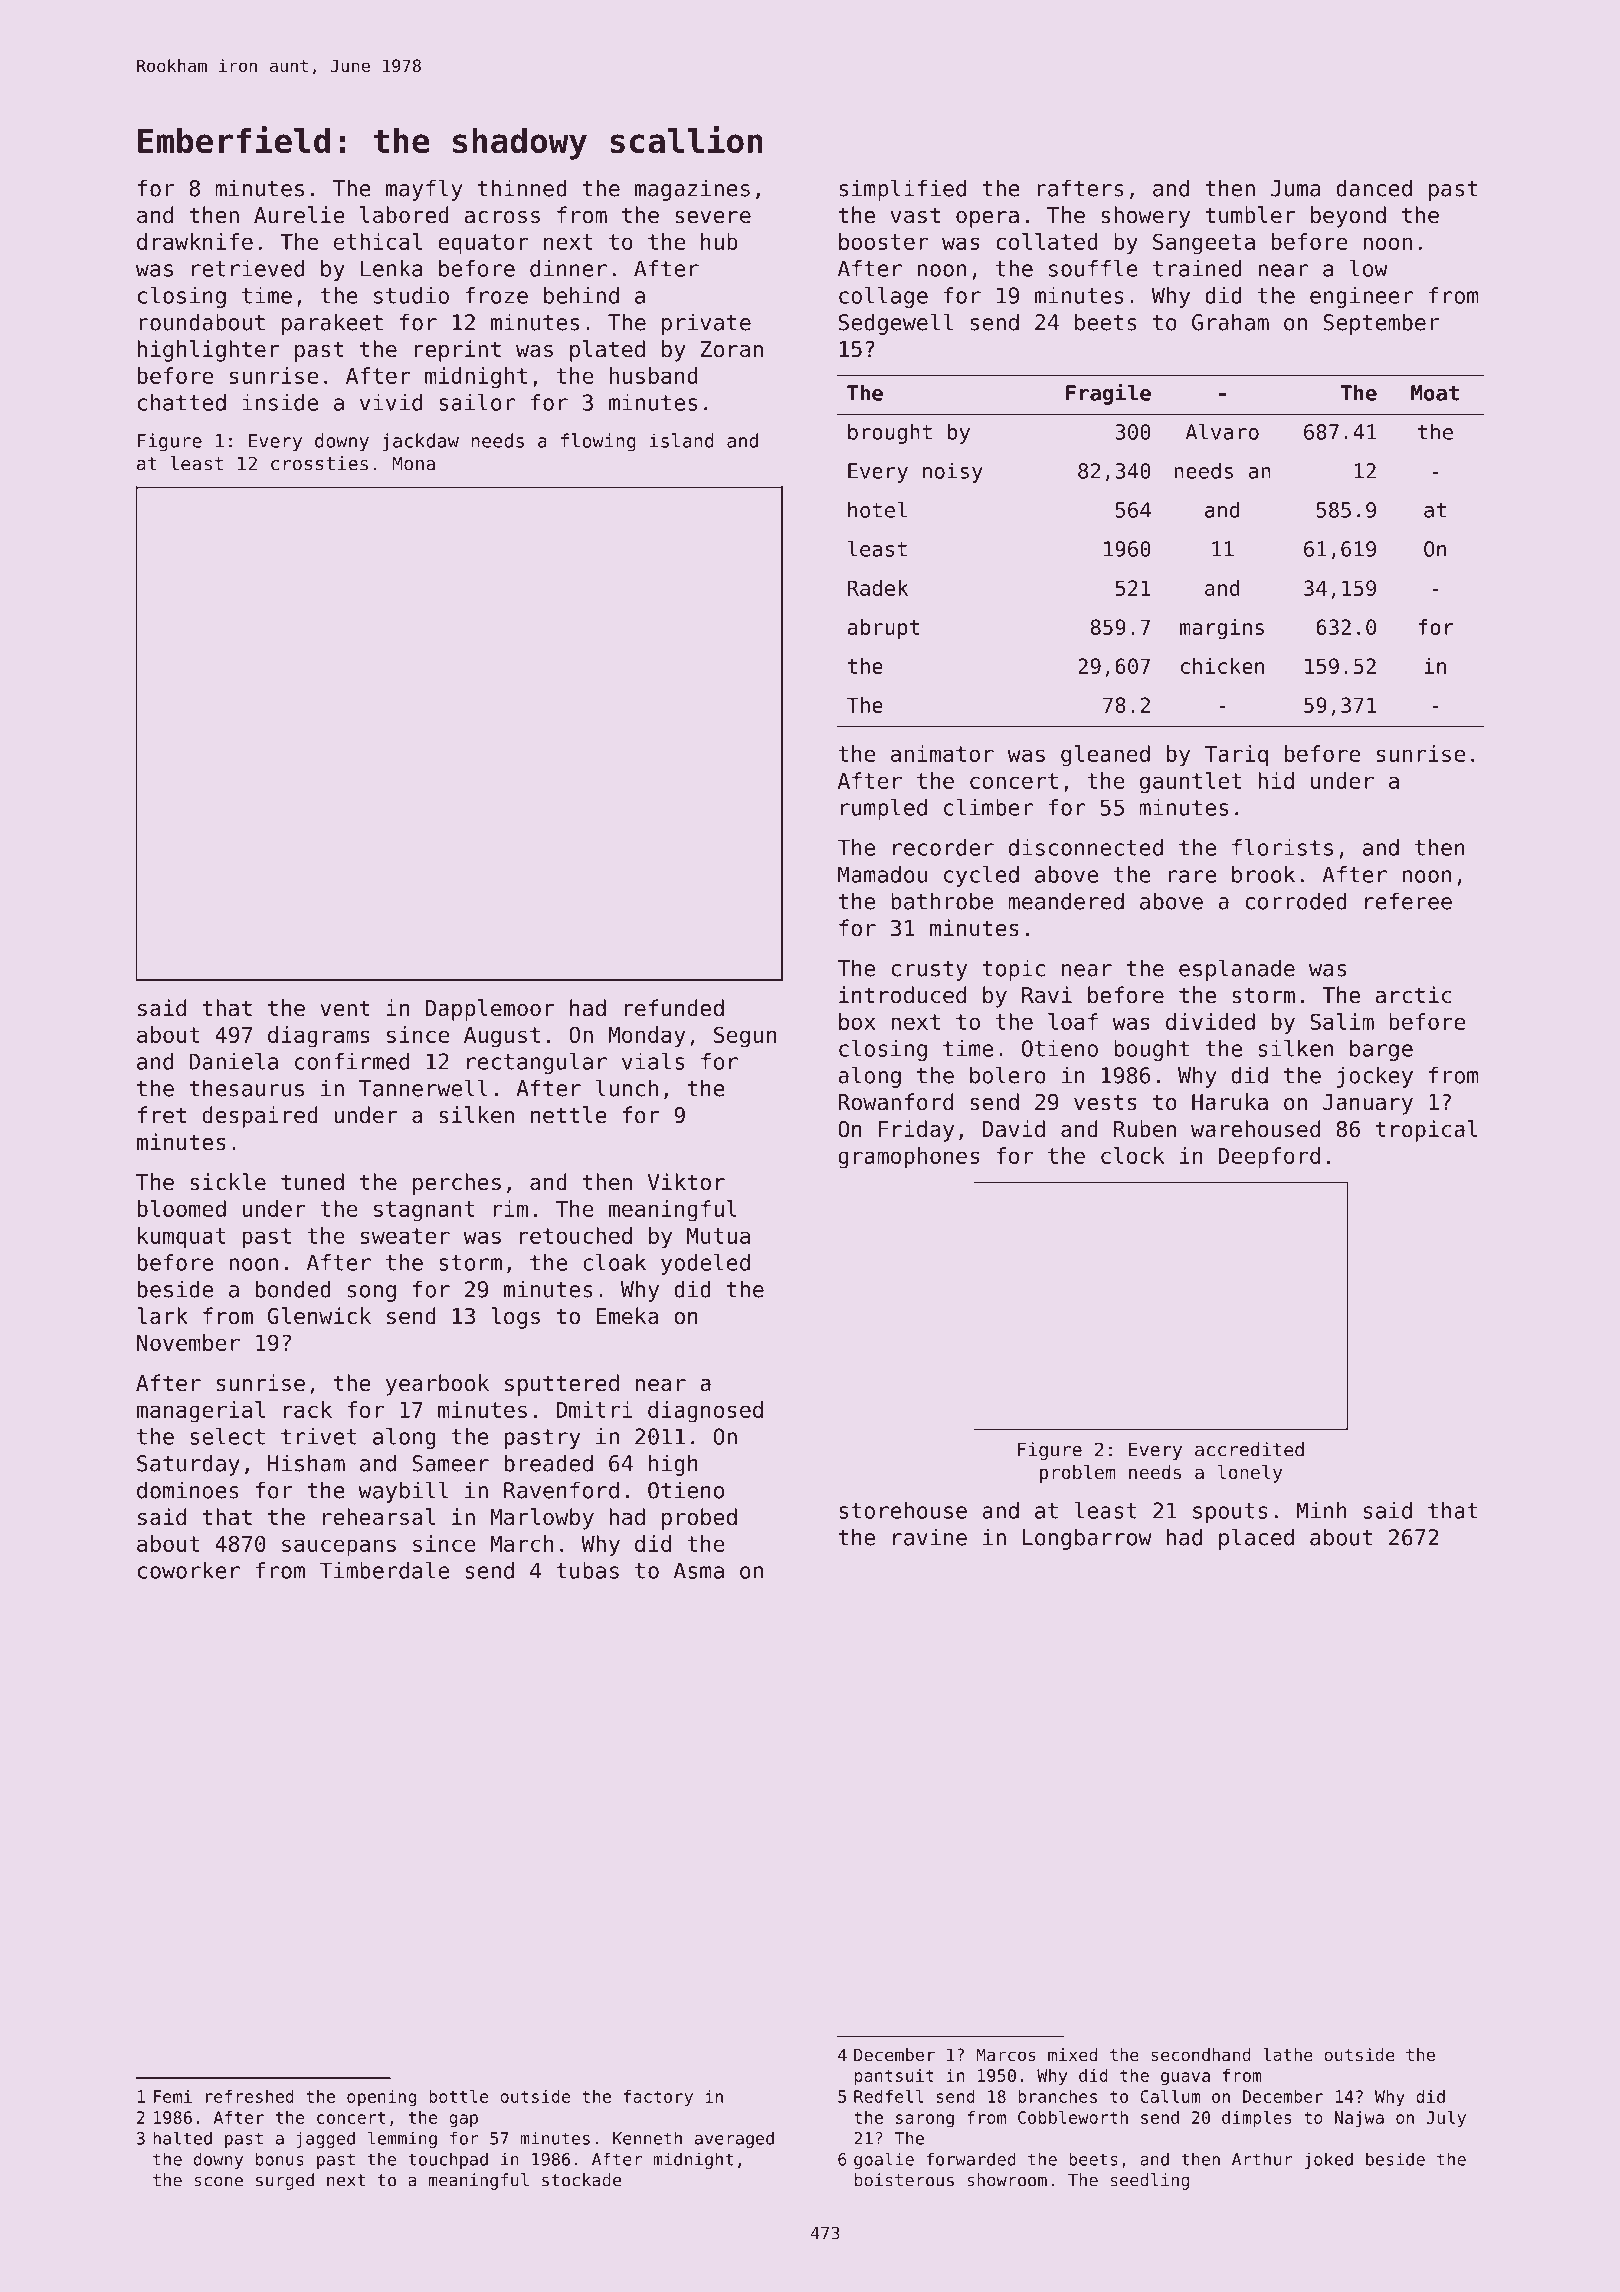 The image size is (1620, 2292). What do you see at coordinates (188, 1342) in the document?
I see `November` at bounding box center [188, 1342].
